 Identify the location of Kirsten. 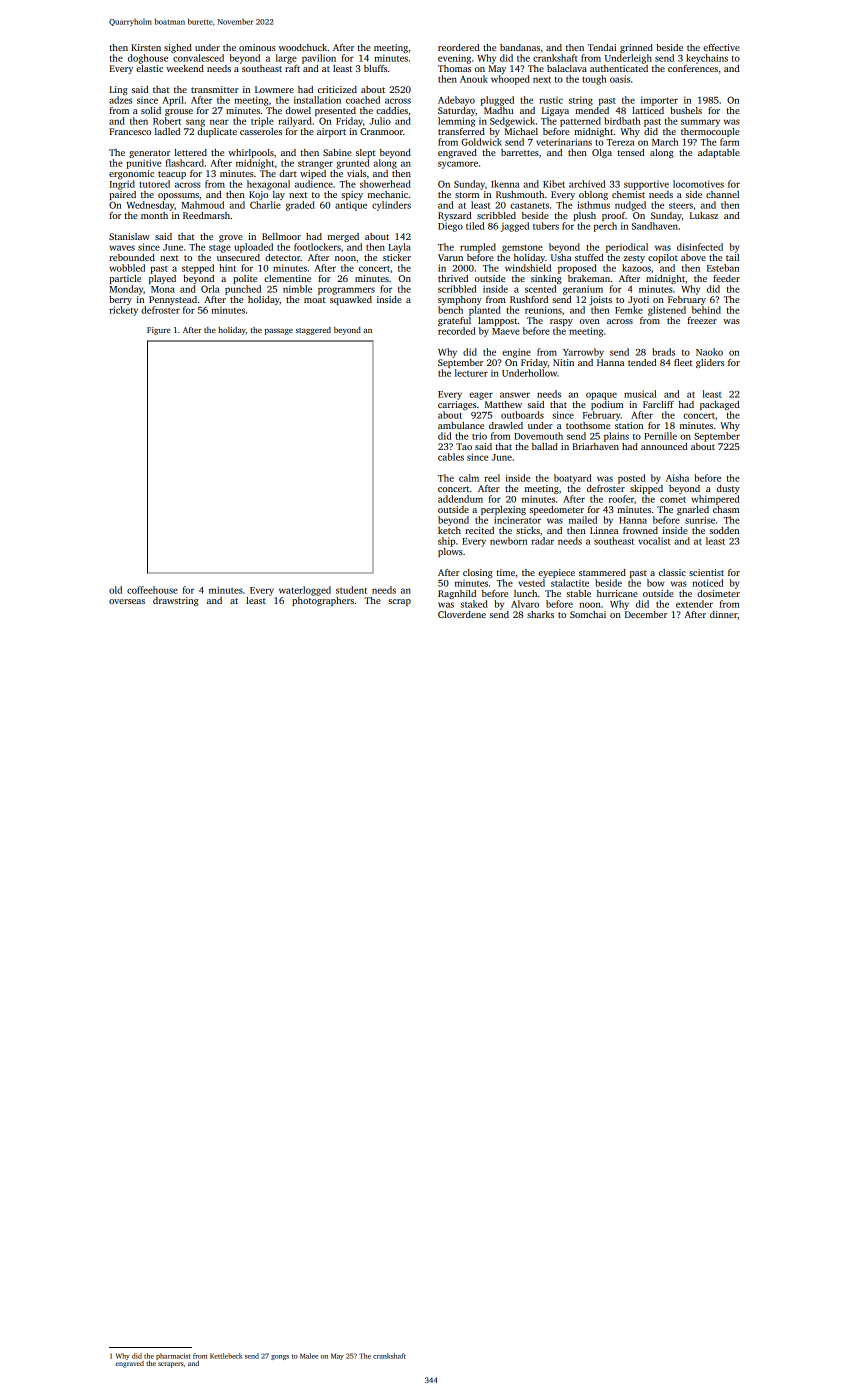
(146, 47).
